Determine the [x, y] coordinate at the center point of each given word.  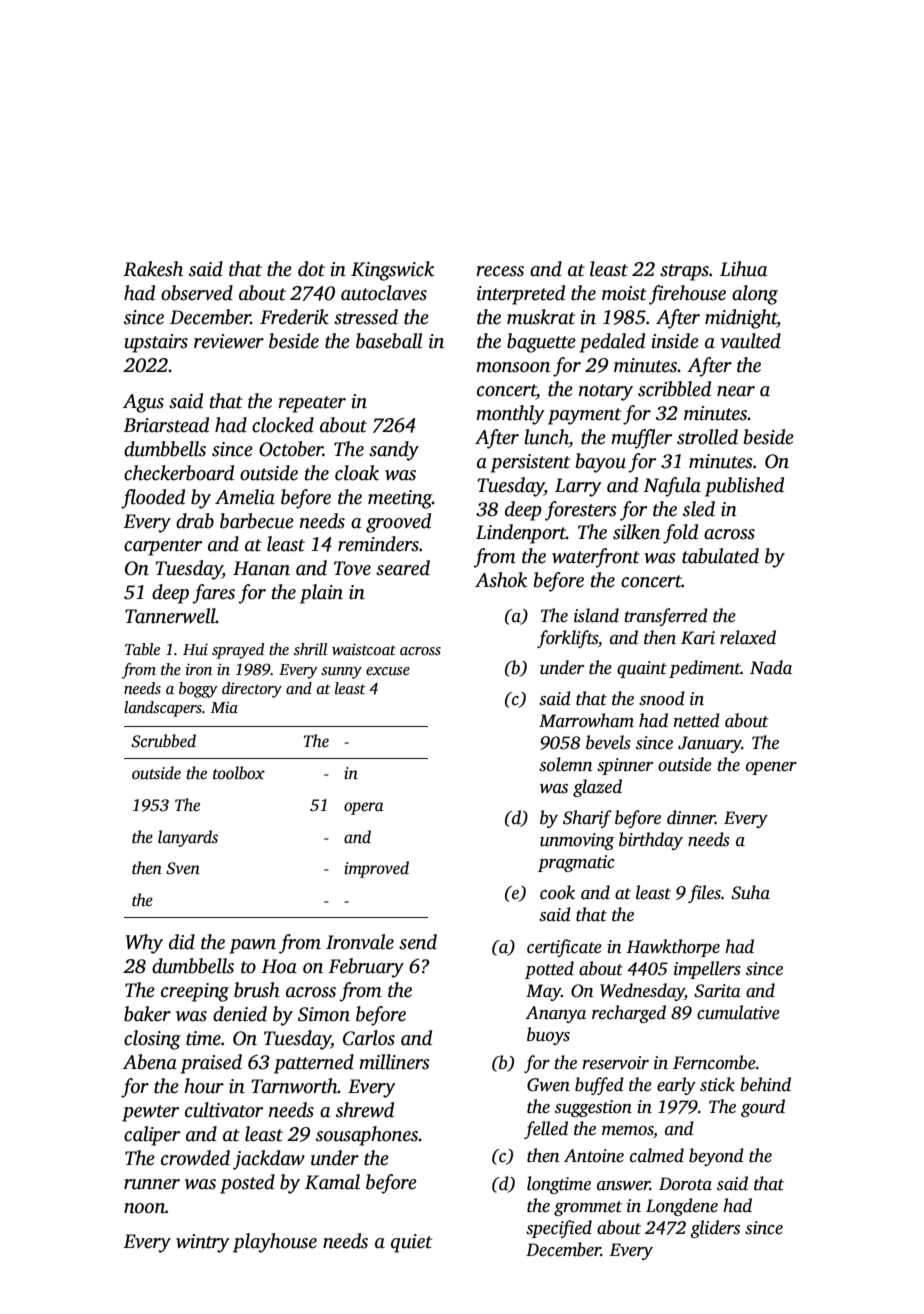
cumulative [738, 1012]
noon [144, 1208]
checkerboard [179, 473]
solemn [566, 764]
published [744, 487]
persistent [530, 463]
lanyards [188, 838]
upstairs [156, 343]
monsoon [513, 367]
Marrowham [586, 720]
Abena [150, 1062]
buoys [548, 1036]
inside [675, 341]
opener [771, 768]
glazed [597, 788]
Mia [224, 707]
